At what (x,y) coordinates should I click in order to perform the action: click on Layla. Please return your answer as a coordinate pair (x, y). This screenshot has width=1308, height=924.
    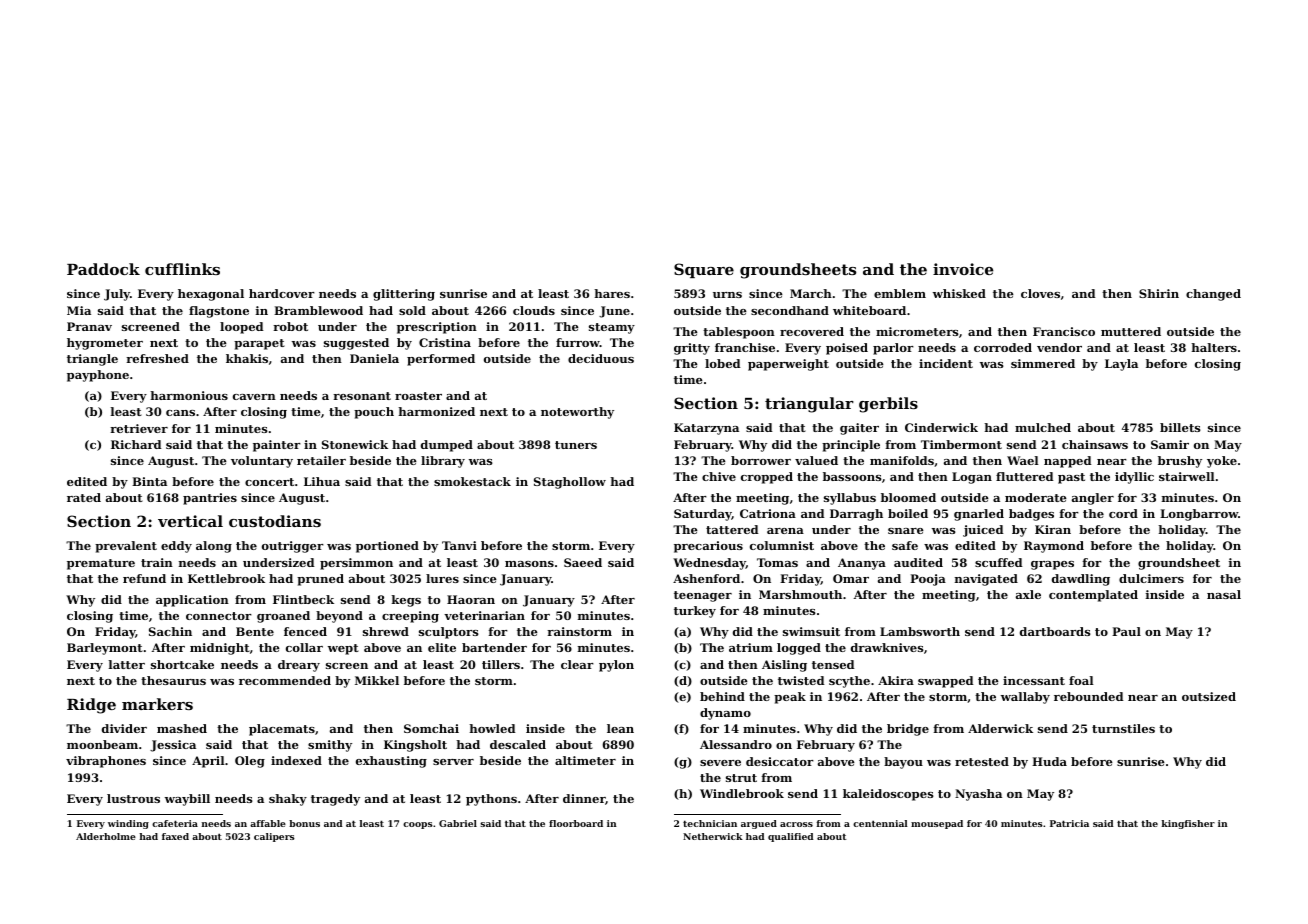
    Looking at the image, I should click on (1121, 365).
